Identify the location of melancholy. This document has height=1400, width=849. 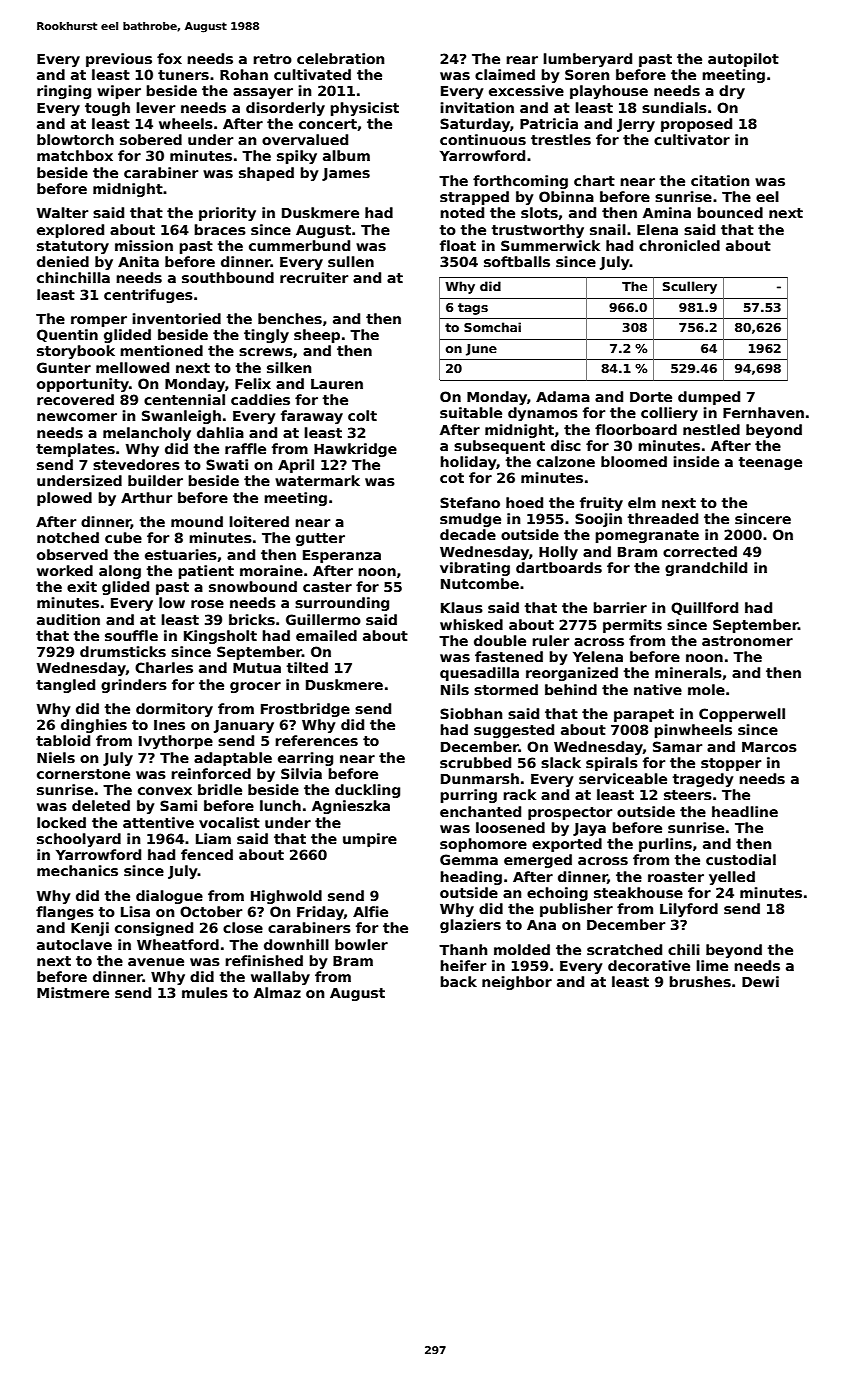
(147, 434).
